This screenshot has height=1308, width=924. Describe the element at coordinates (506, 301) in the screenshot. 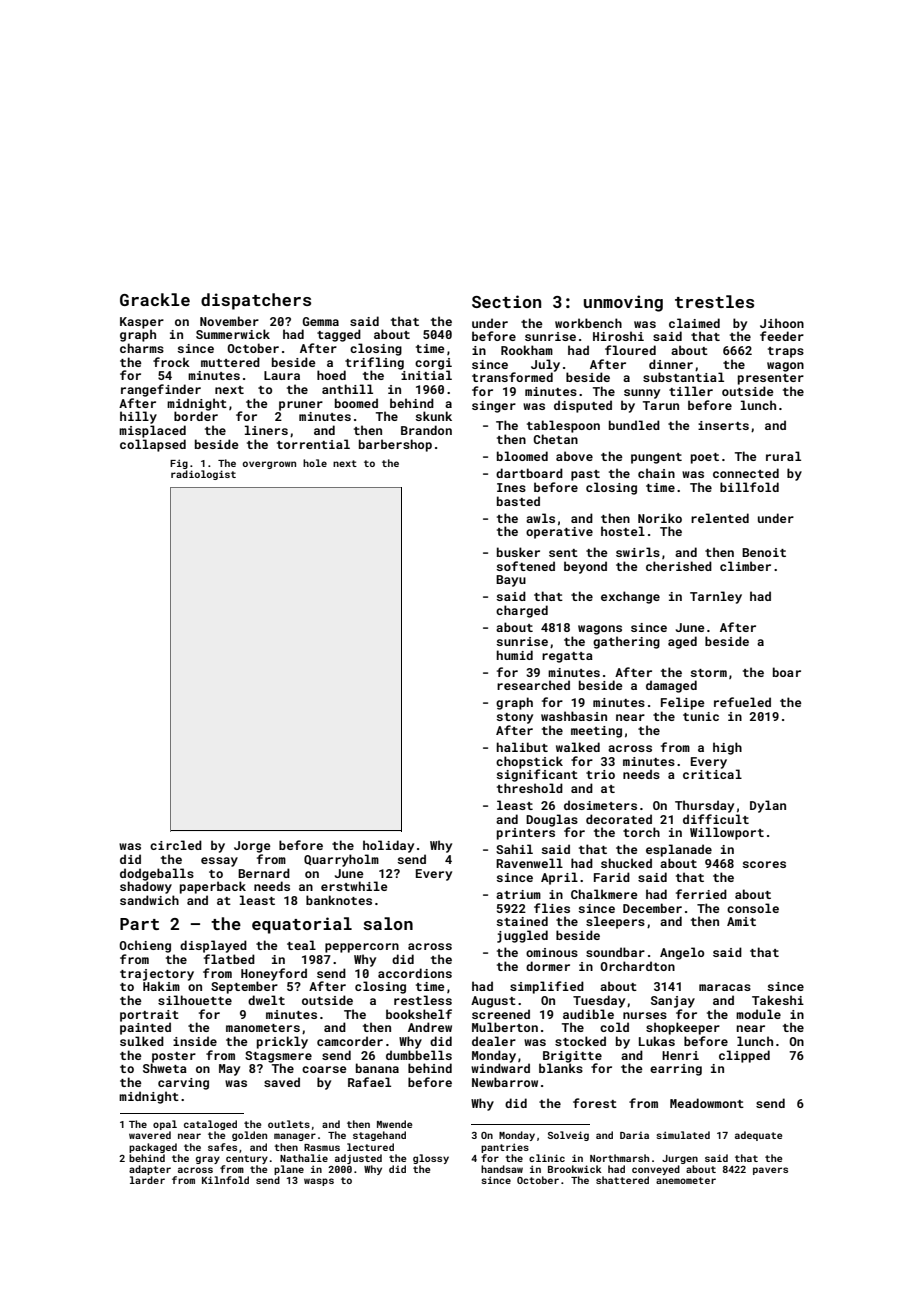

I see `Section` at that location.
